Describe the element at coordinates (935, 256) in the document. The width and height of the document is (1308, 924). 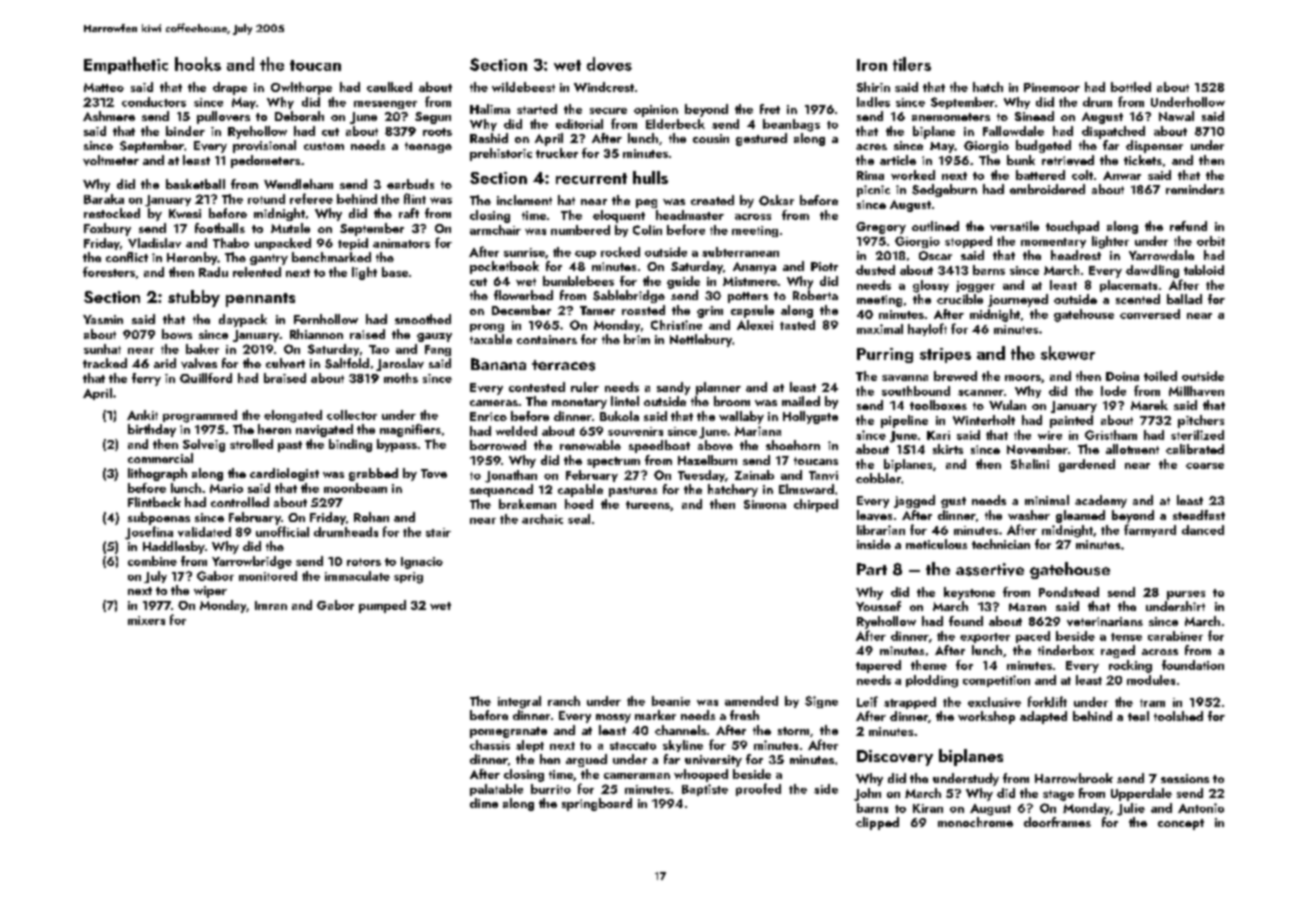
I see `Oscar` at that location.
